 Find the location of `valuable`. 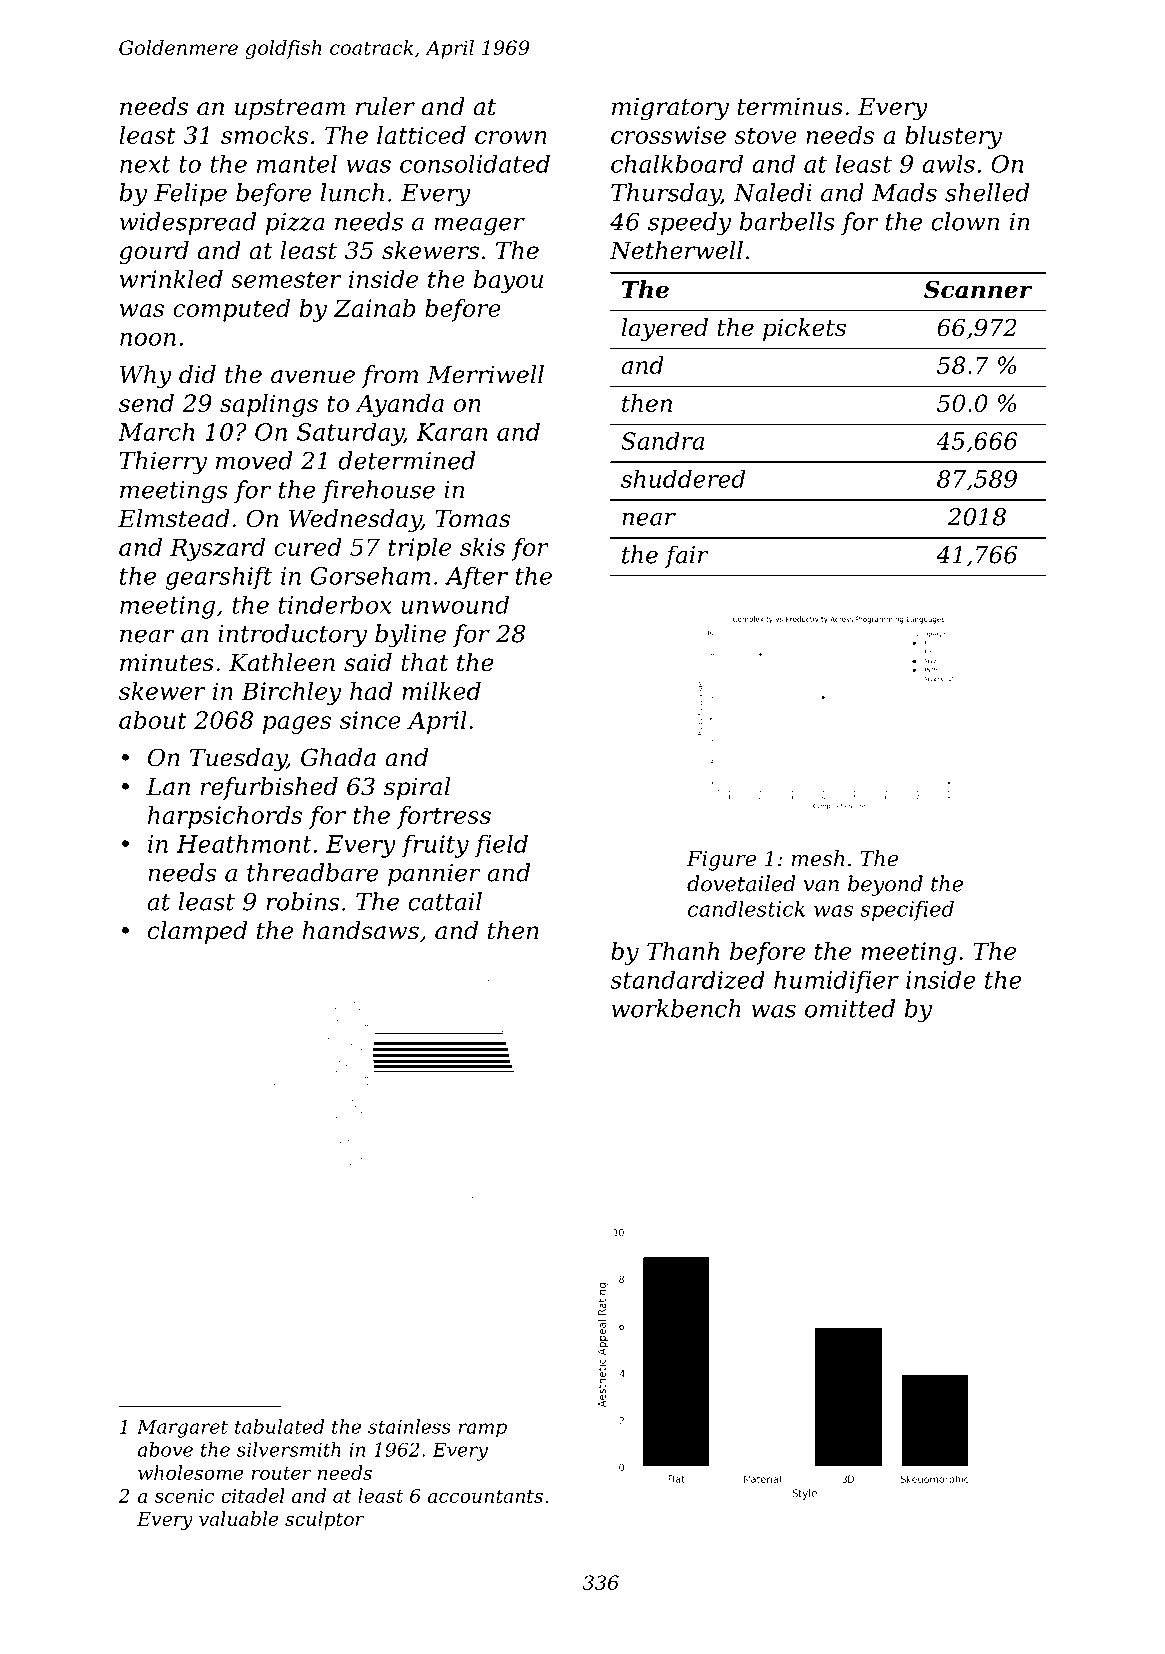

valuable is located at coordinates (239, 1518).
